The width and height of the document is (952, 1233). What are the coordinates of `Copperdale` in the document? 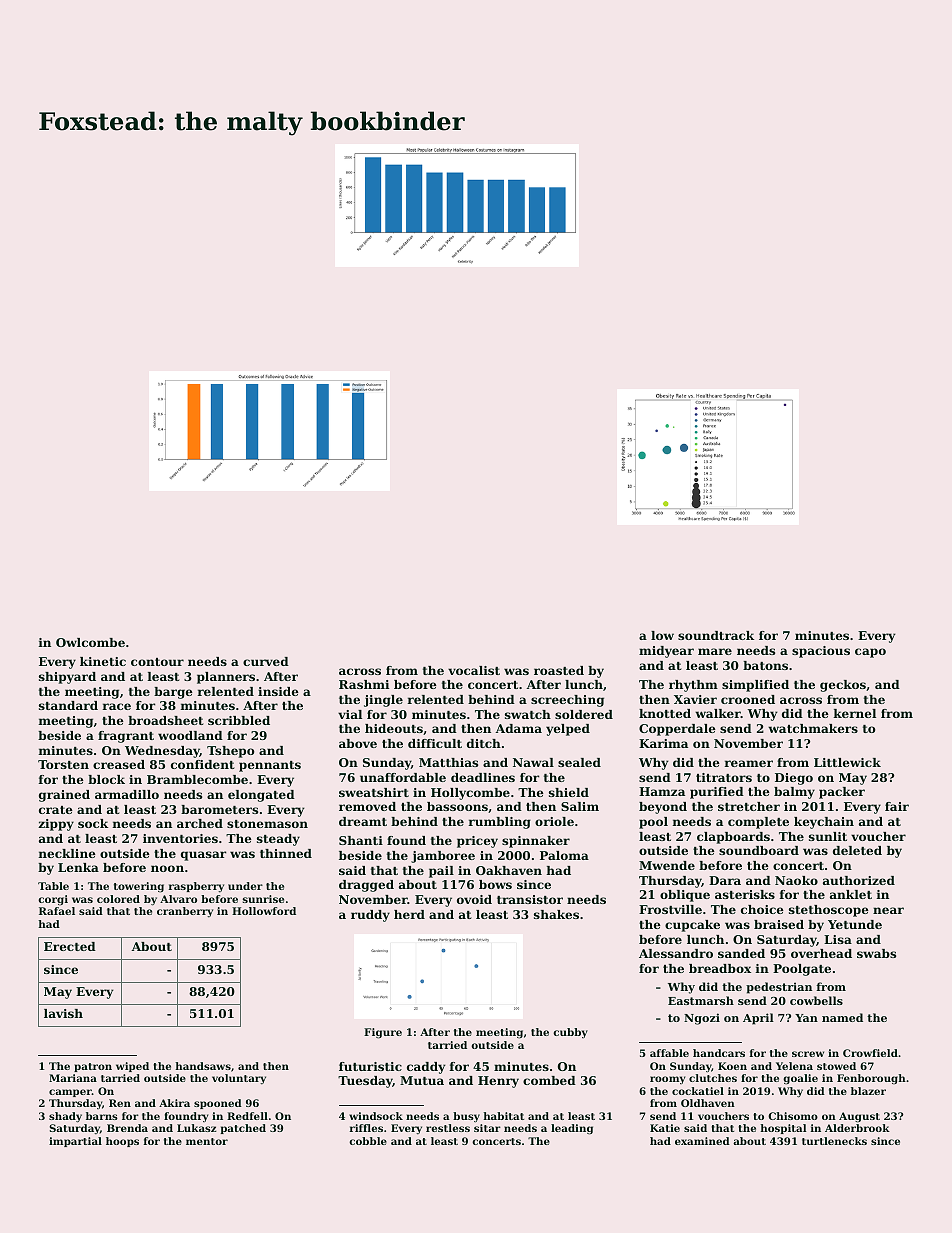 It's located at (677, 730).
